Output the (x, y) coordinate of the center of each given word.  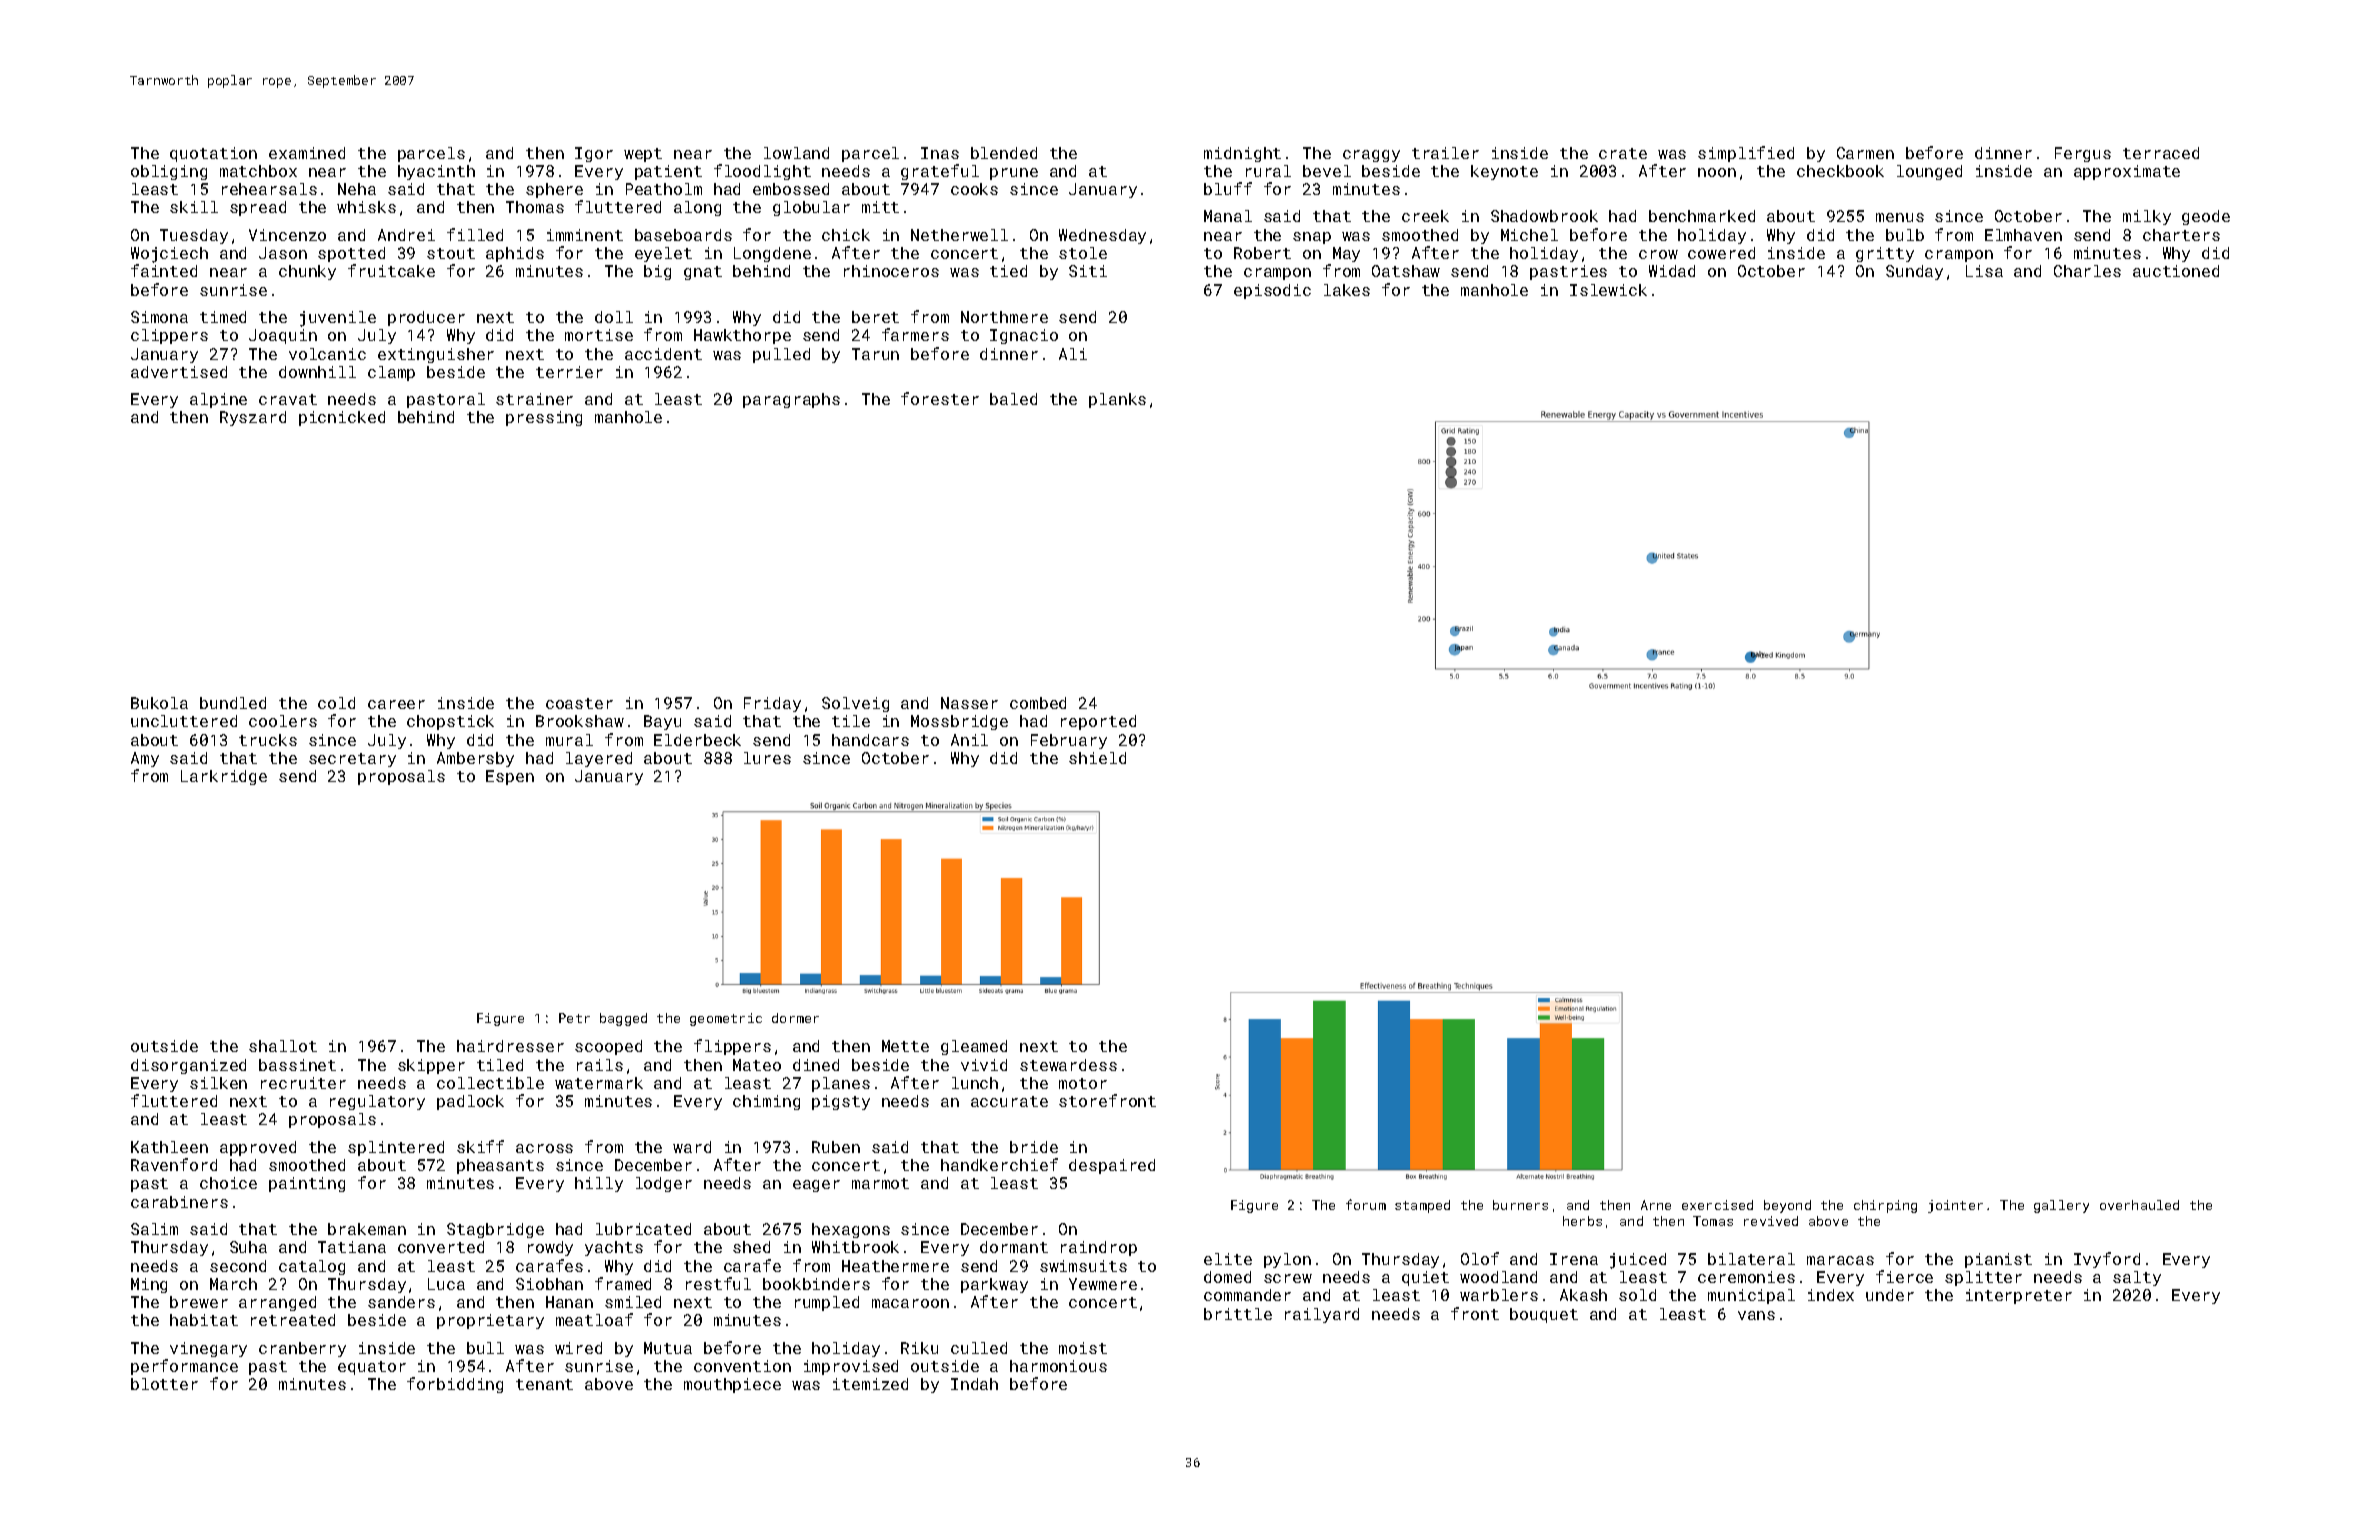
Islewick (1608, 290)
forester (940, 398)
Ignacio (1024, 336)
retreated (293, 1320)
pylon (1287, 1260)
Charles (2087, 271)
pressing (544, 418)
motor (1083, 1083)
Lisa (1984, 271)
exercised (1717, 1205)
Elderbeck (697, 740)
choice (228, 1183)
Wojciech (169, 255)
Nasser (969, 703)
